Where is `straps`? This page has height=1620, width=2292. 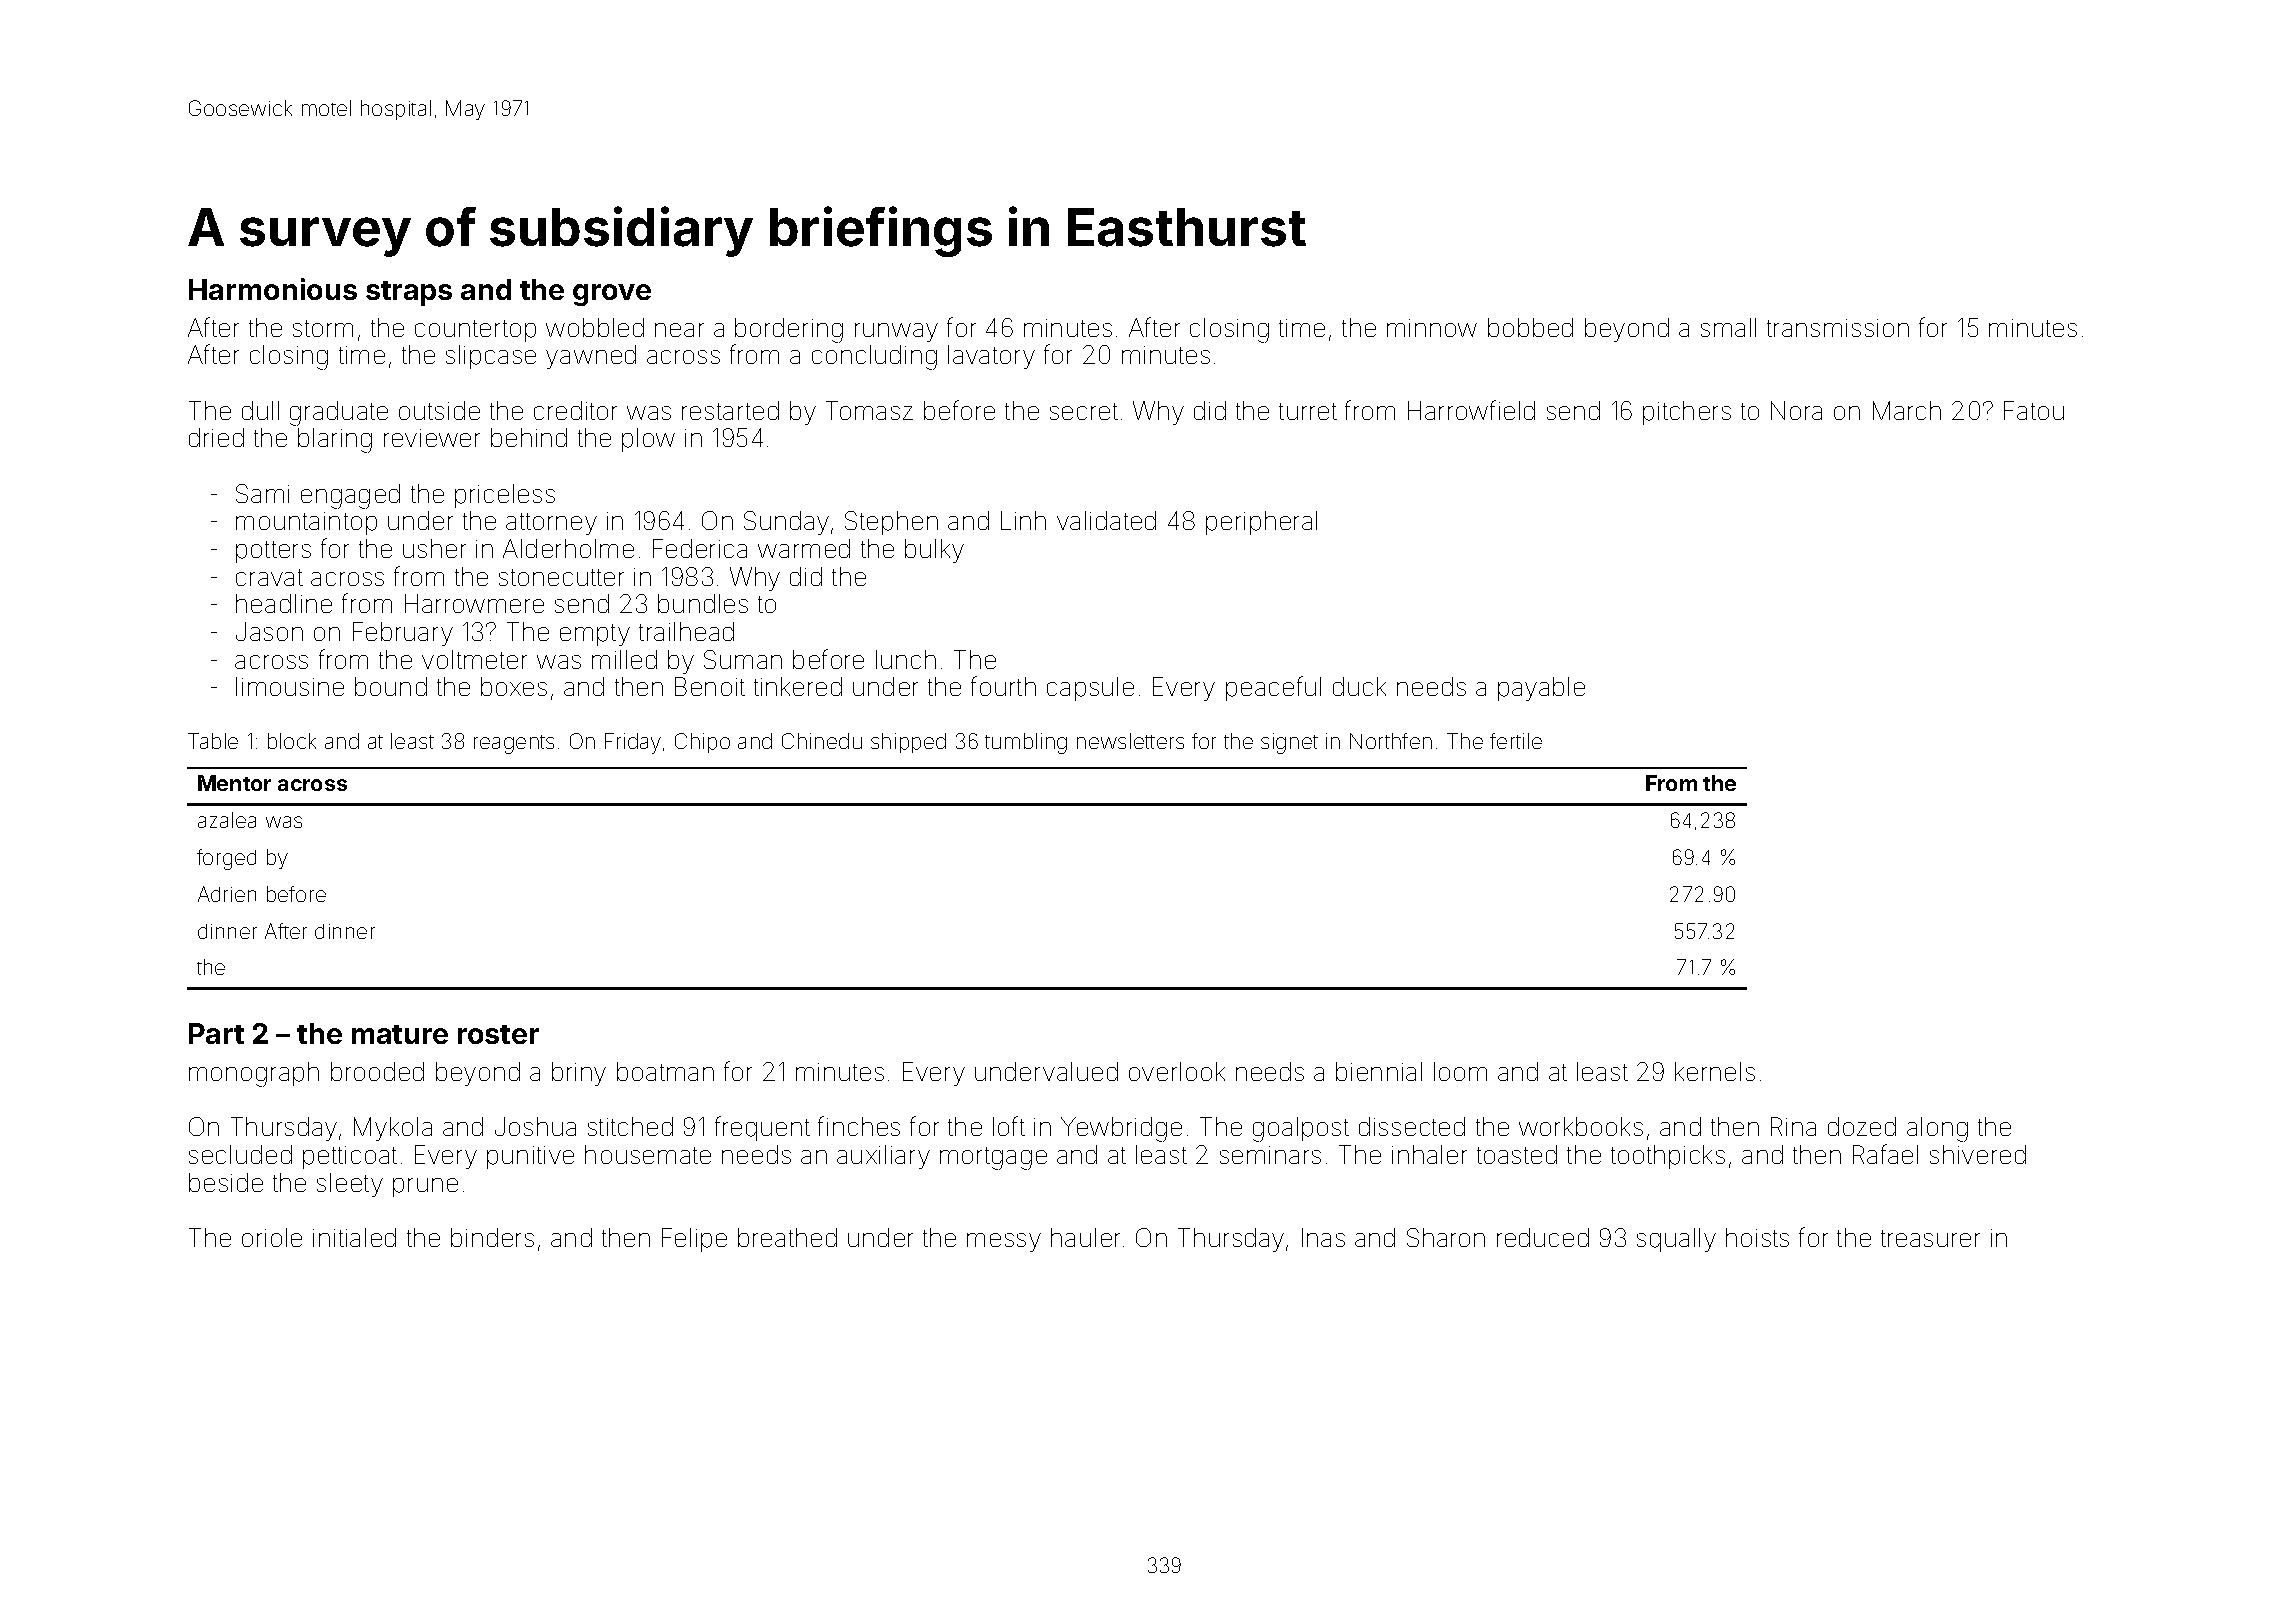
straps is located at coordinates (409, 293).
